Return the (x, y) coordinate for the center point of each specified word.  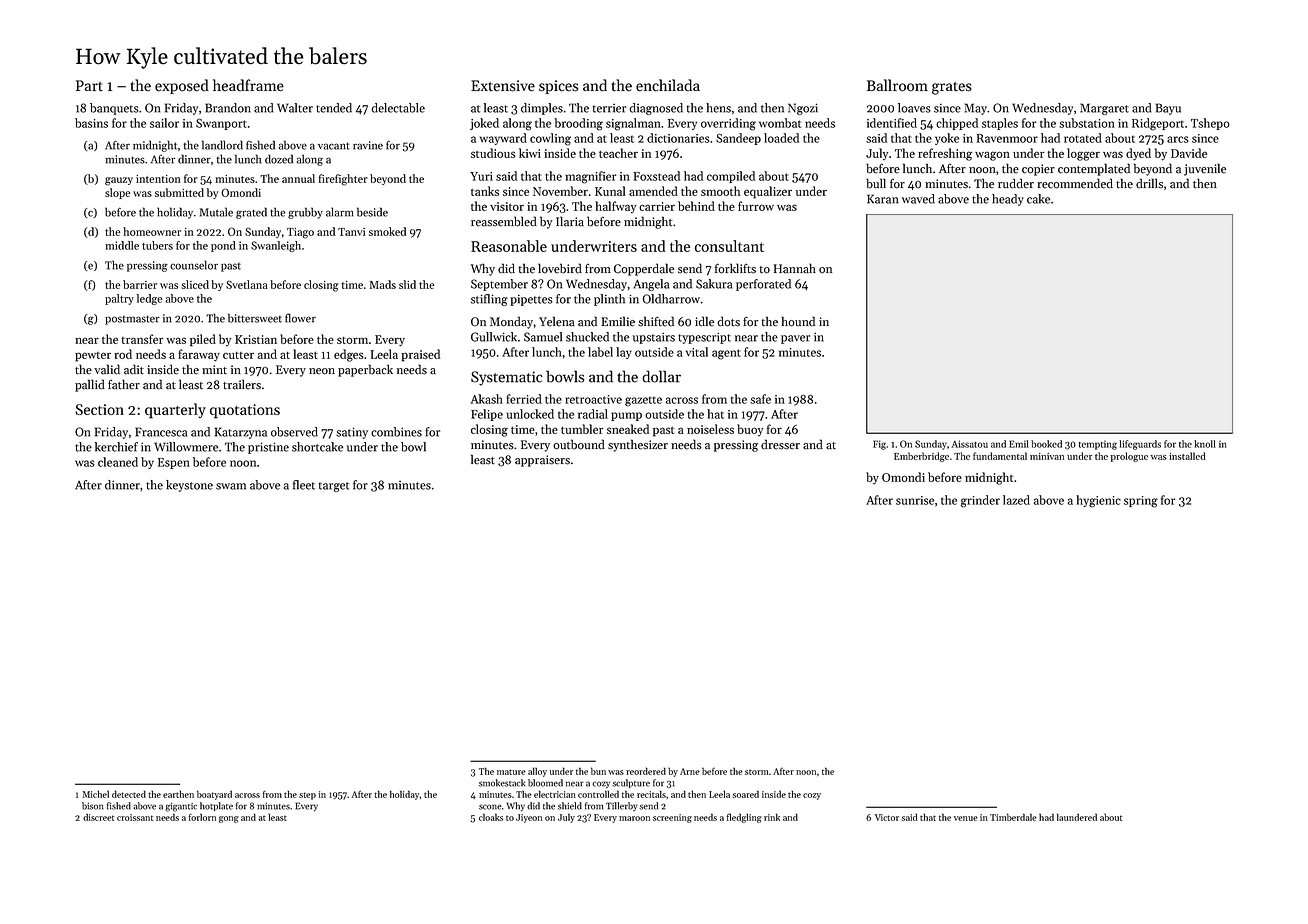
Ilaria (570, 221)
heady (1008, 200)
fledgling (744, 818)
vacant (334, 146)
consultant (729, 246)
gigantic (181, 807)
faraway (199, 355)
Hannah (795, 268)
